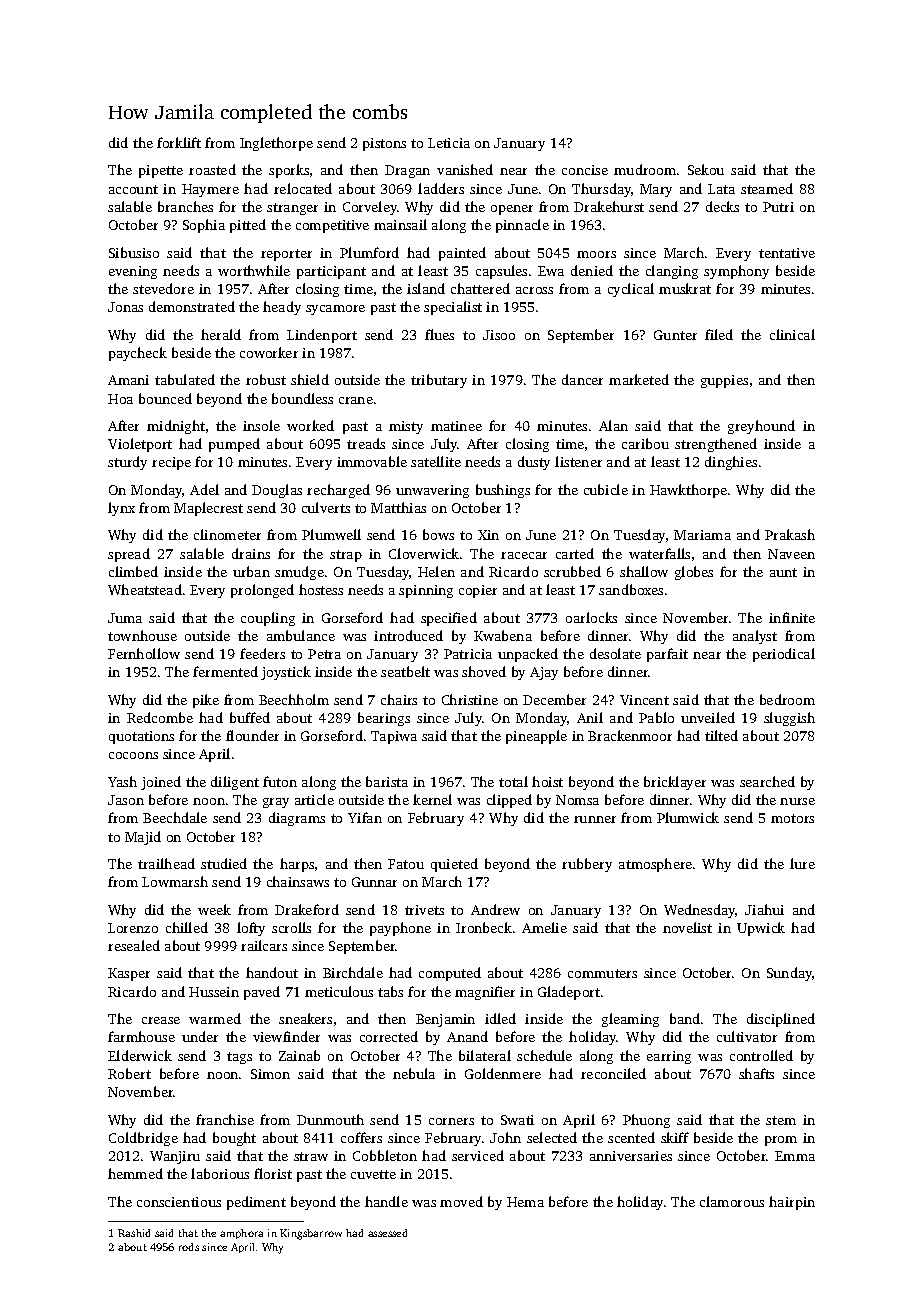  I want to click on Brackenmoor, so click(630, 735).
